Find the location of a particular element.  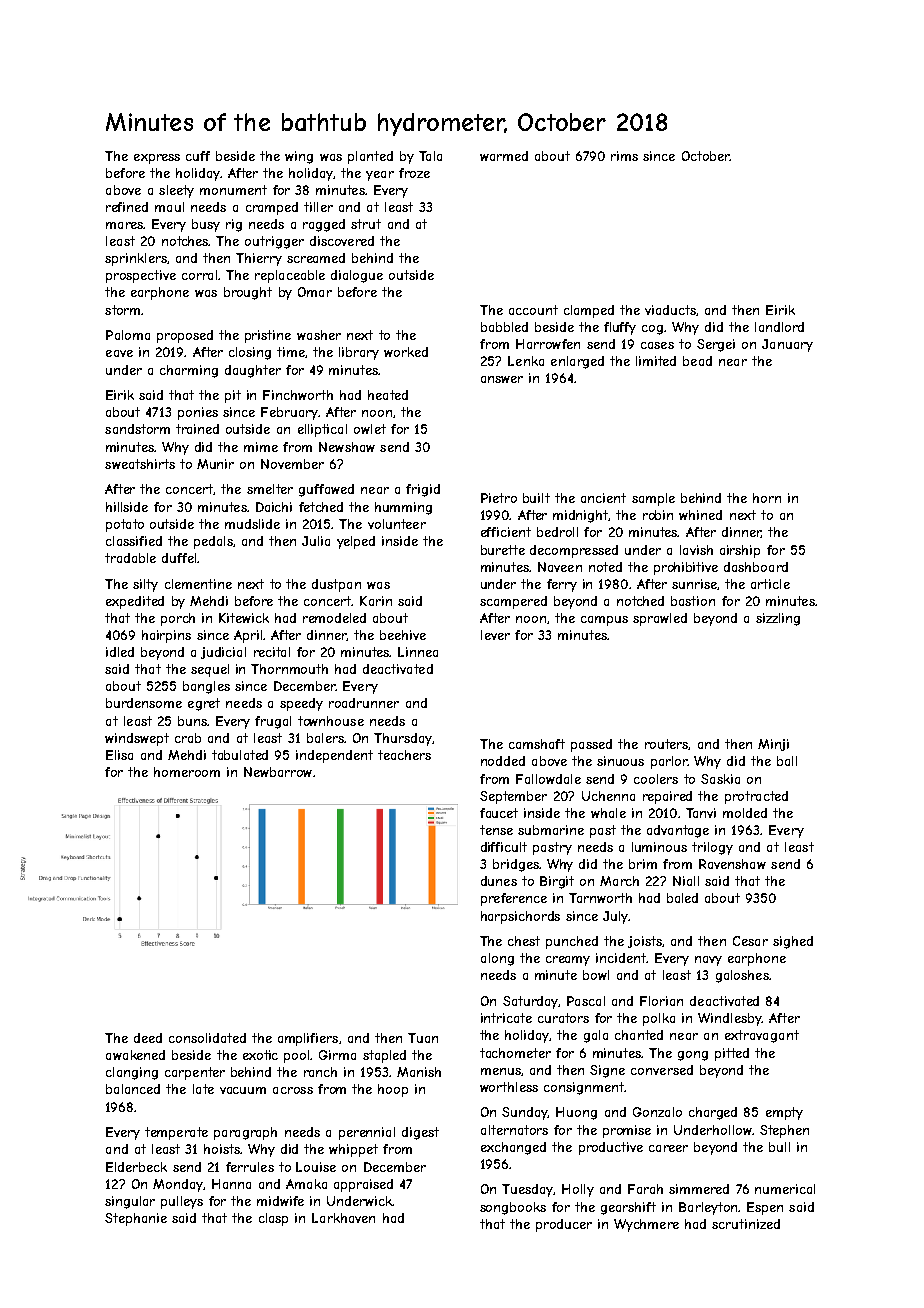

rims is located at coordinates (624, 156).
